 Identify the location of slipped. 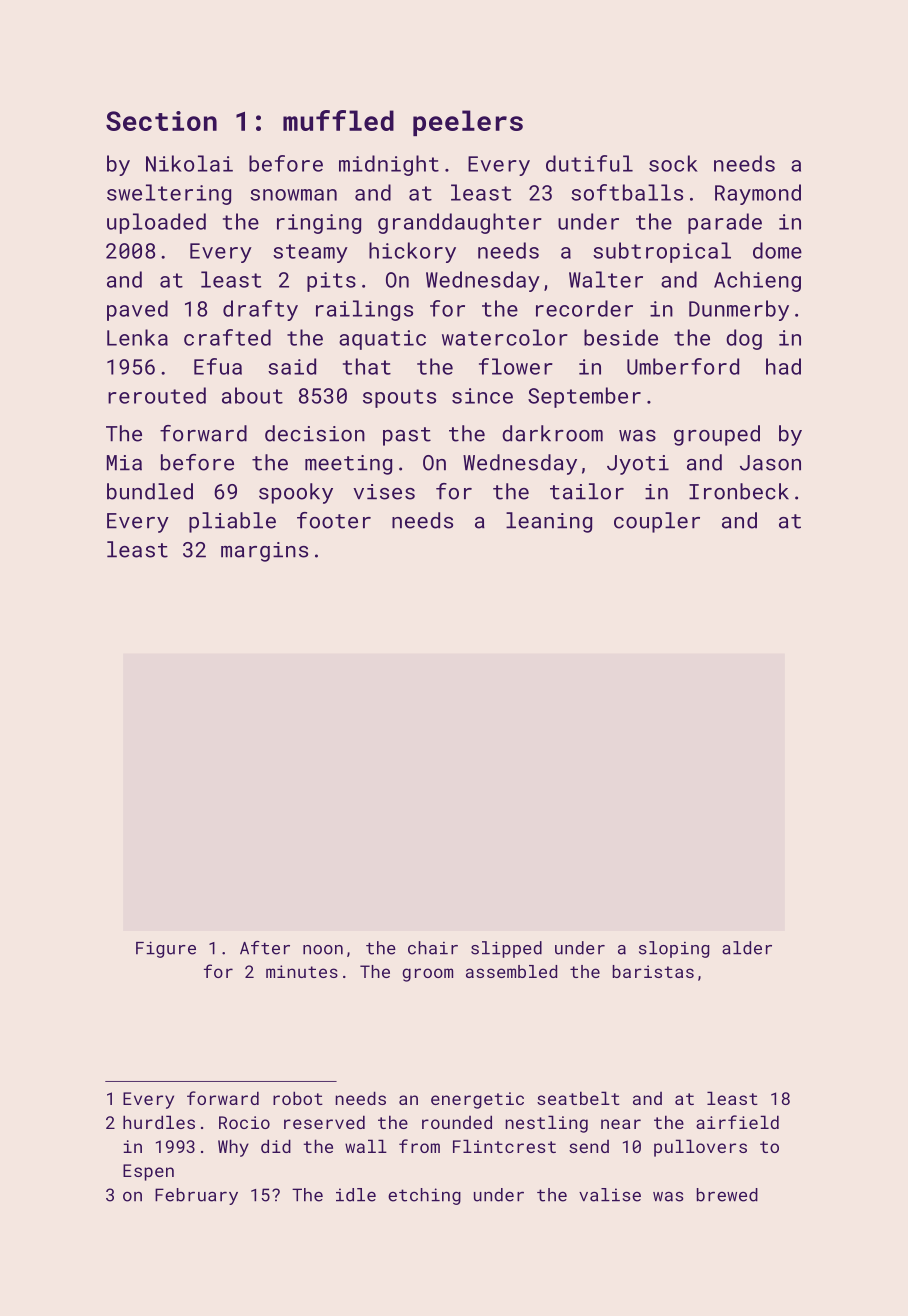
(506, 949).
